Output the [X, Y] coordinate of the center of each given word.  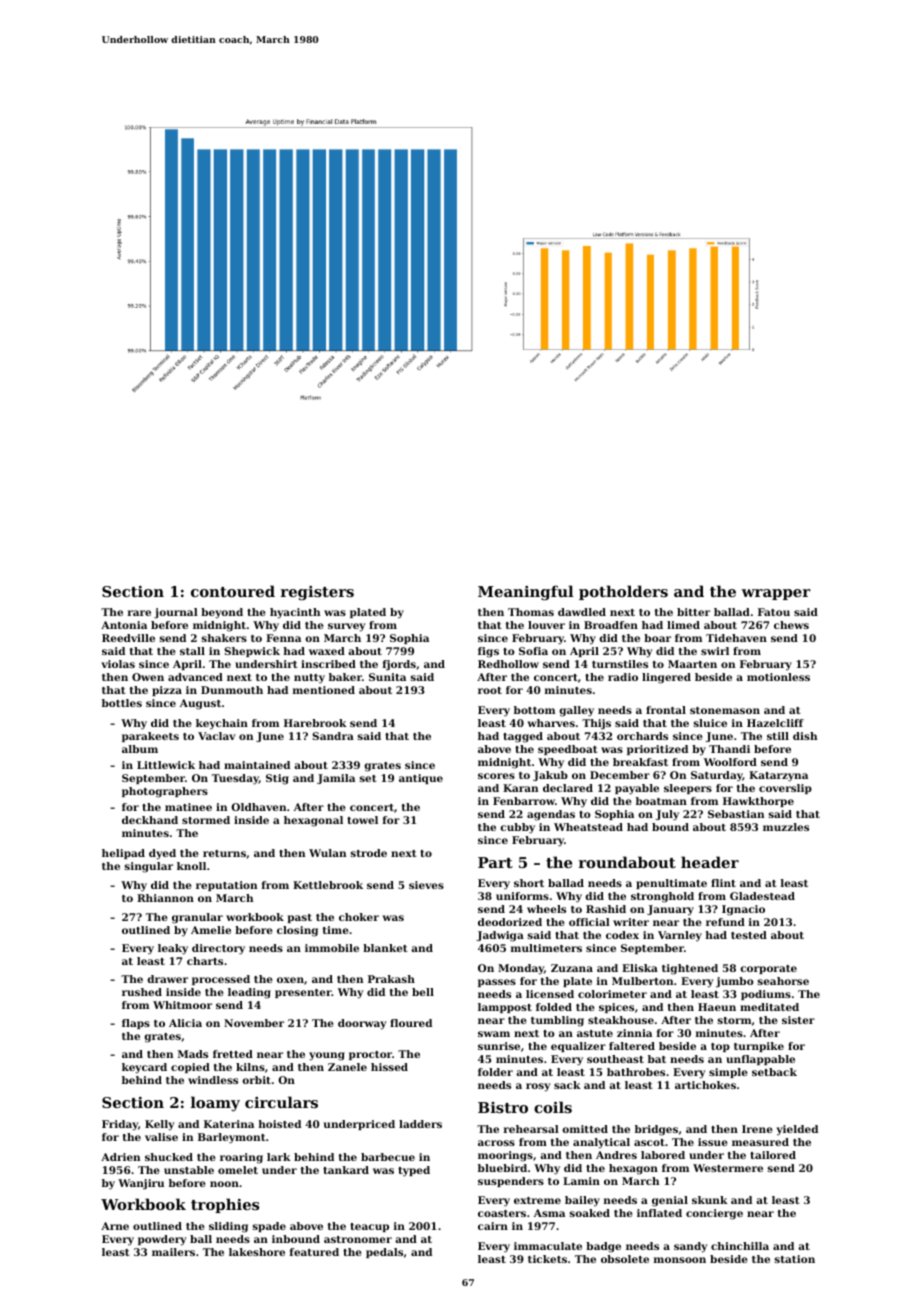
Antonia [124, 625]
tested [749, 935]
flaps [136, 1024]
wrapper [776, 594]
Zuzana [572, 968]
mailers [173, 1252]
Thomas [531, 612]
